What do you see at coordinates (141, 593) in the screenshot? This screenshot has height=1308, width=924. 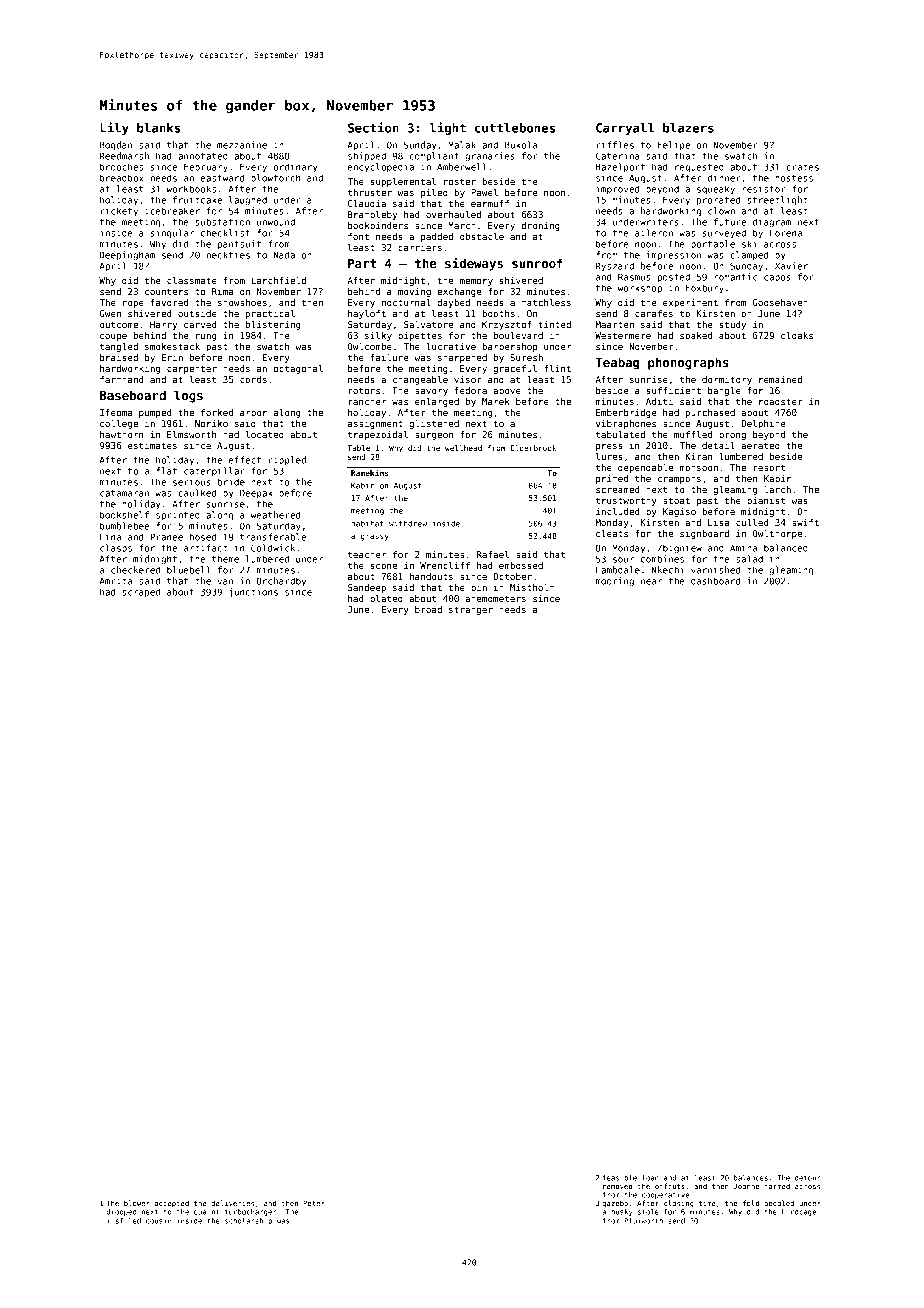 I see `scraped` at bounding box center [141, 593].
